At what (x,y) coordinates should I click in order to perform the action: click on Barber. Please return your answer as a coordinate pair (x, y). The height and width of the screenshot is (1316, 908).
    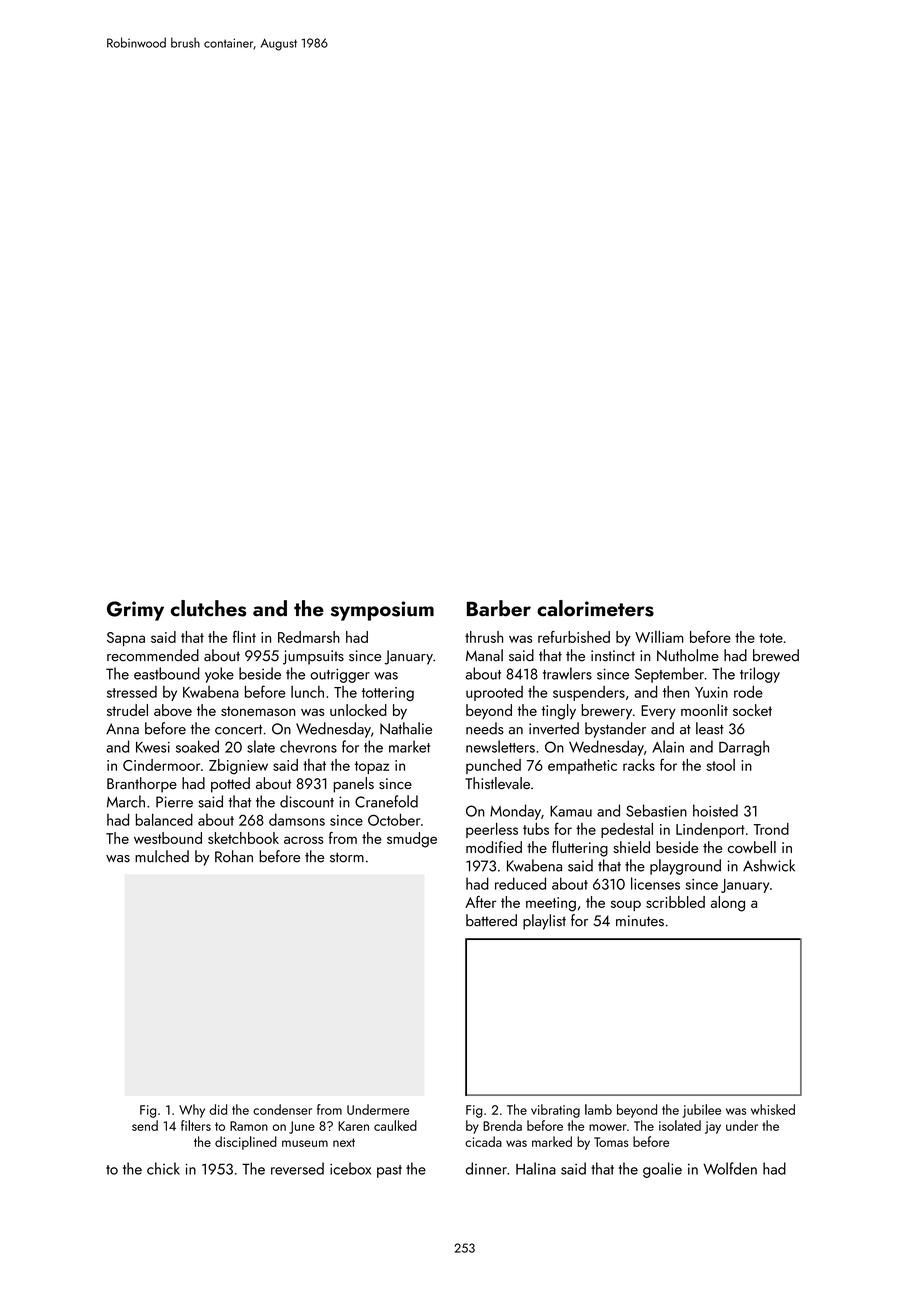
    Looking at the image, I should click on (499, 608).
